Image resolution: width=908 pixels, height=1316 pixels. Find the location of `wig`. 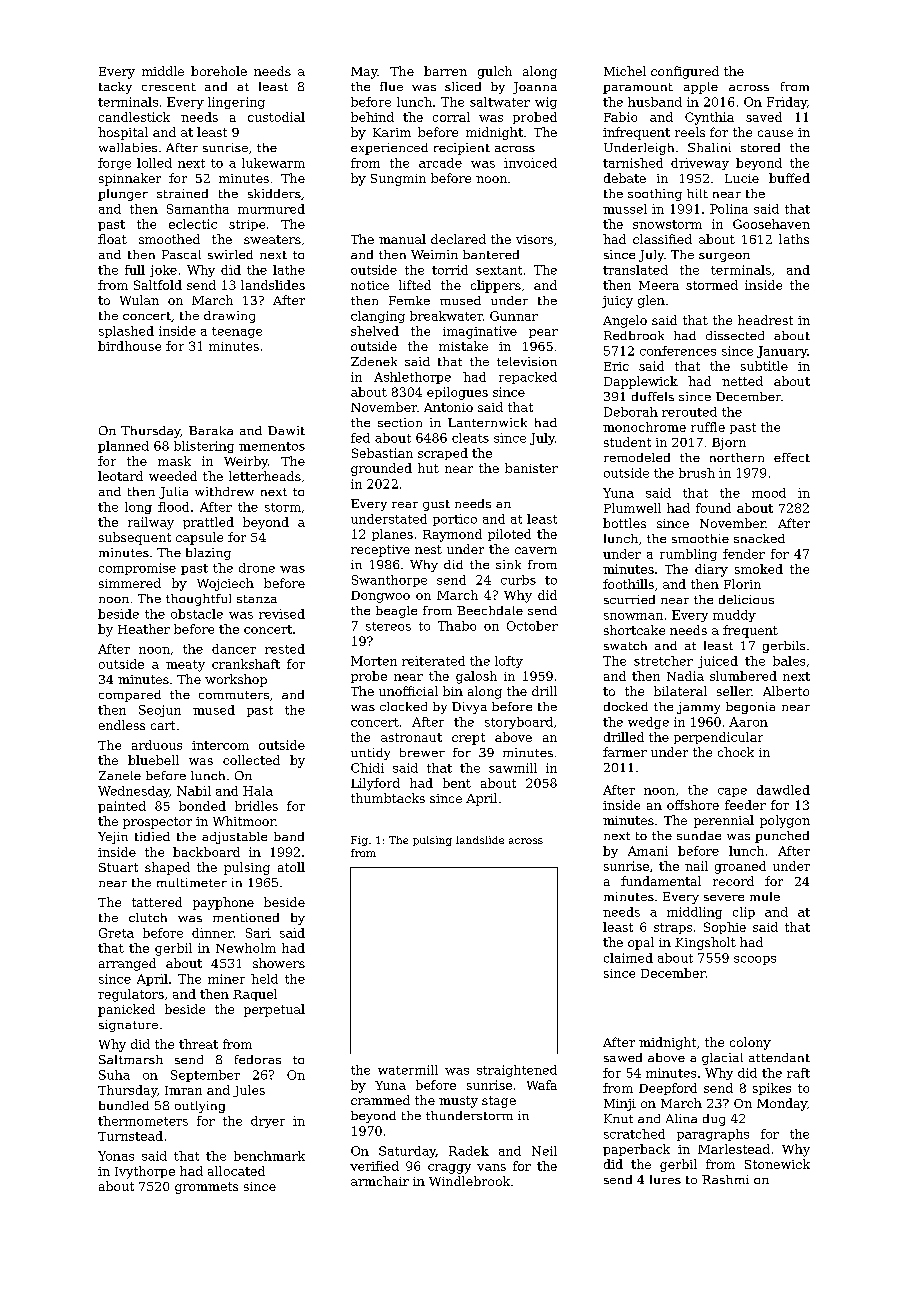

wig is located at coordinates (546, 103).
